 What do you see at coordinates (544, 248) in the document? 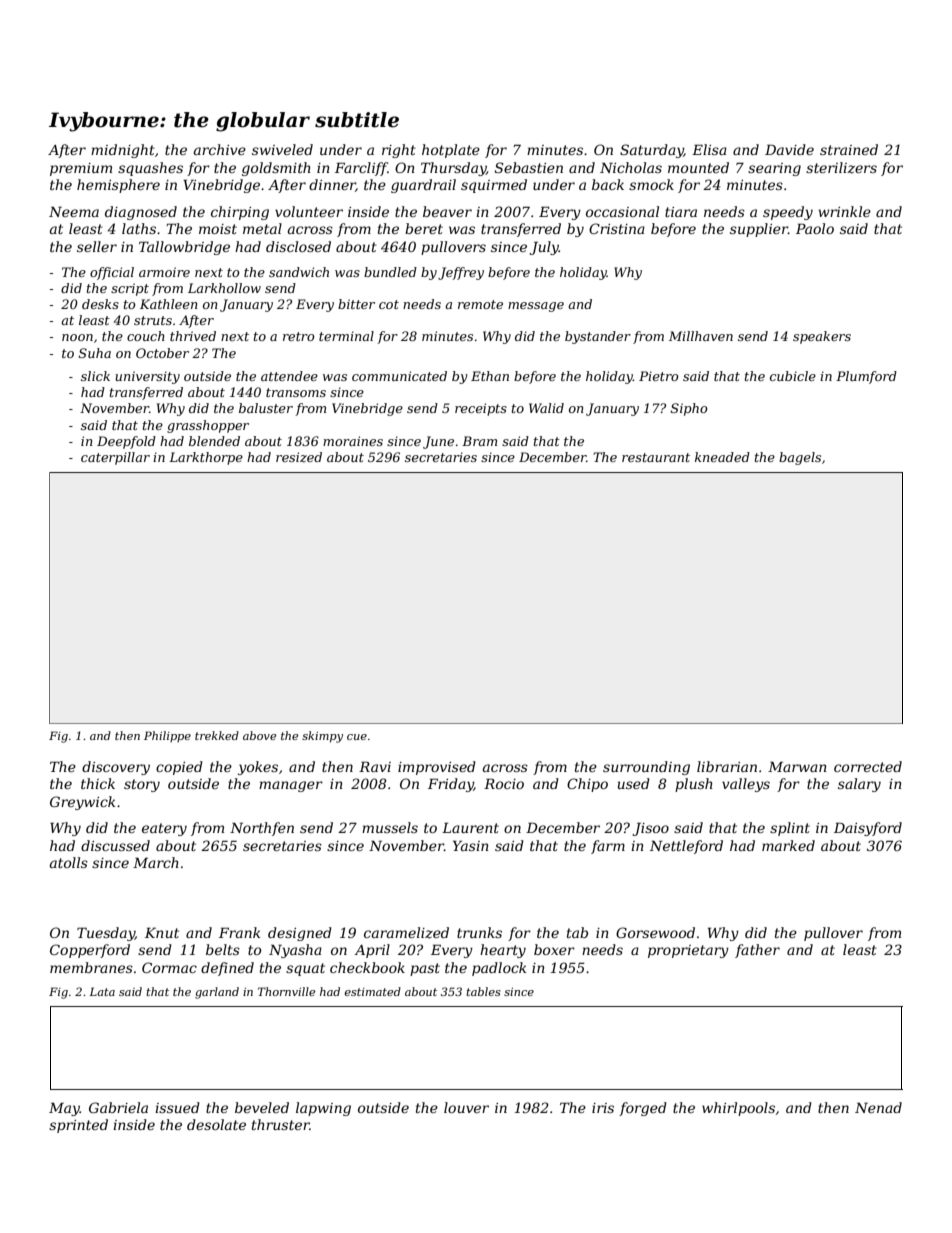
I see `July` at bounding box center [544, 248].
